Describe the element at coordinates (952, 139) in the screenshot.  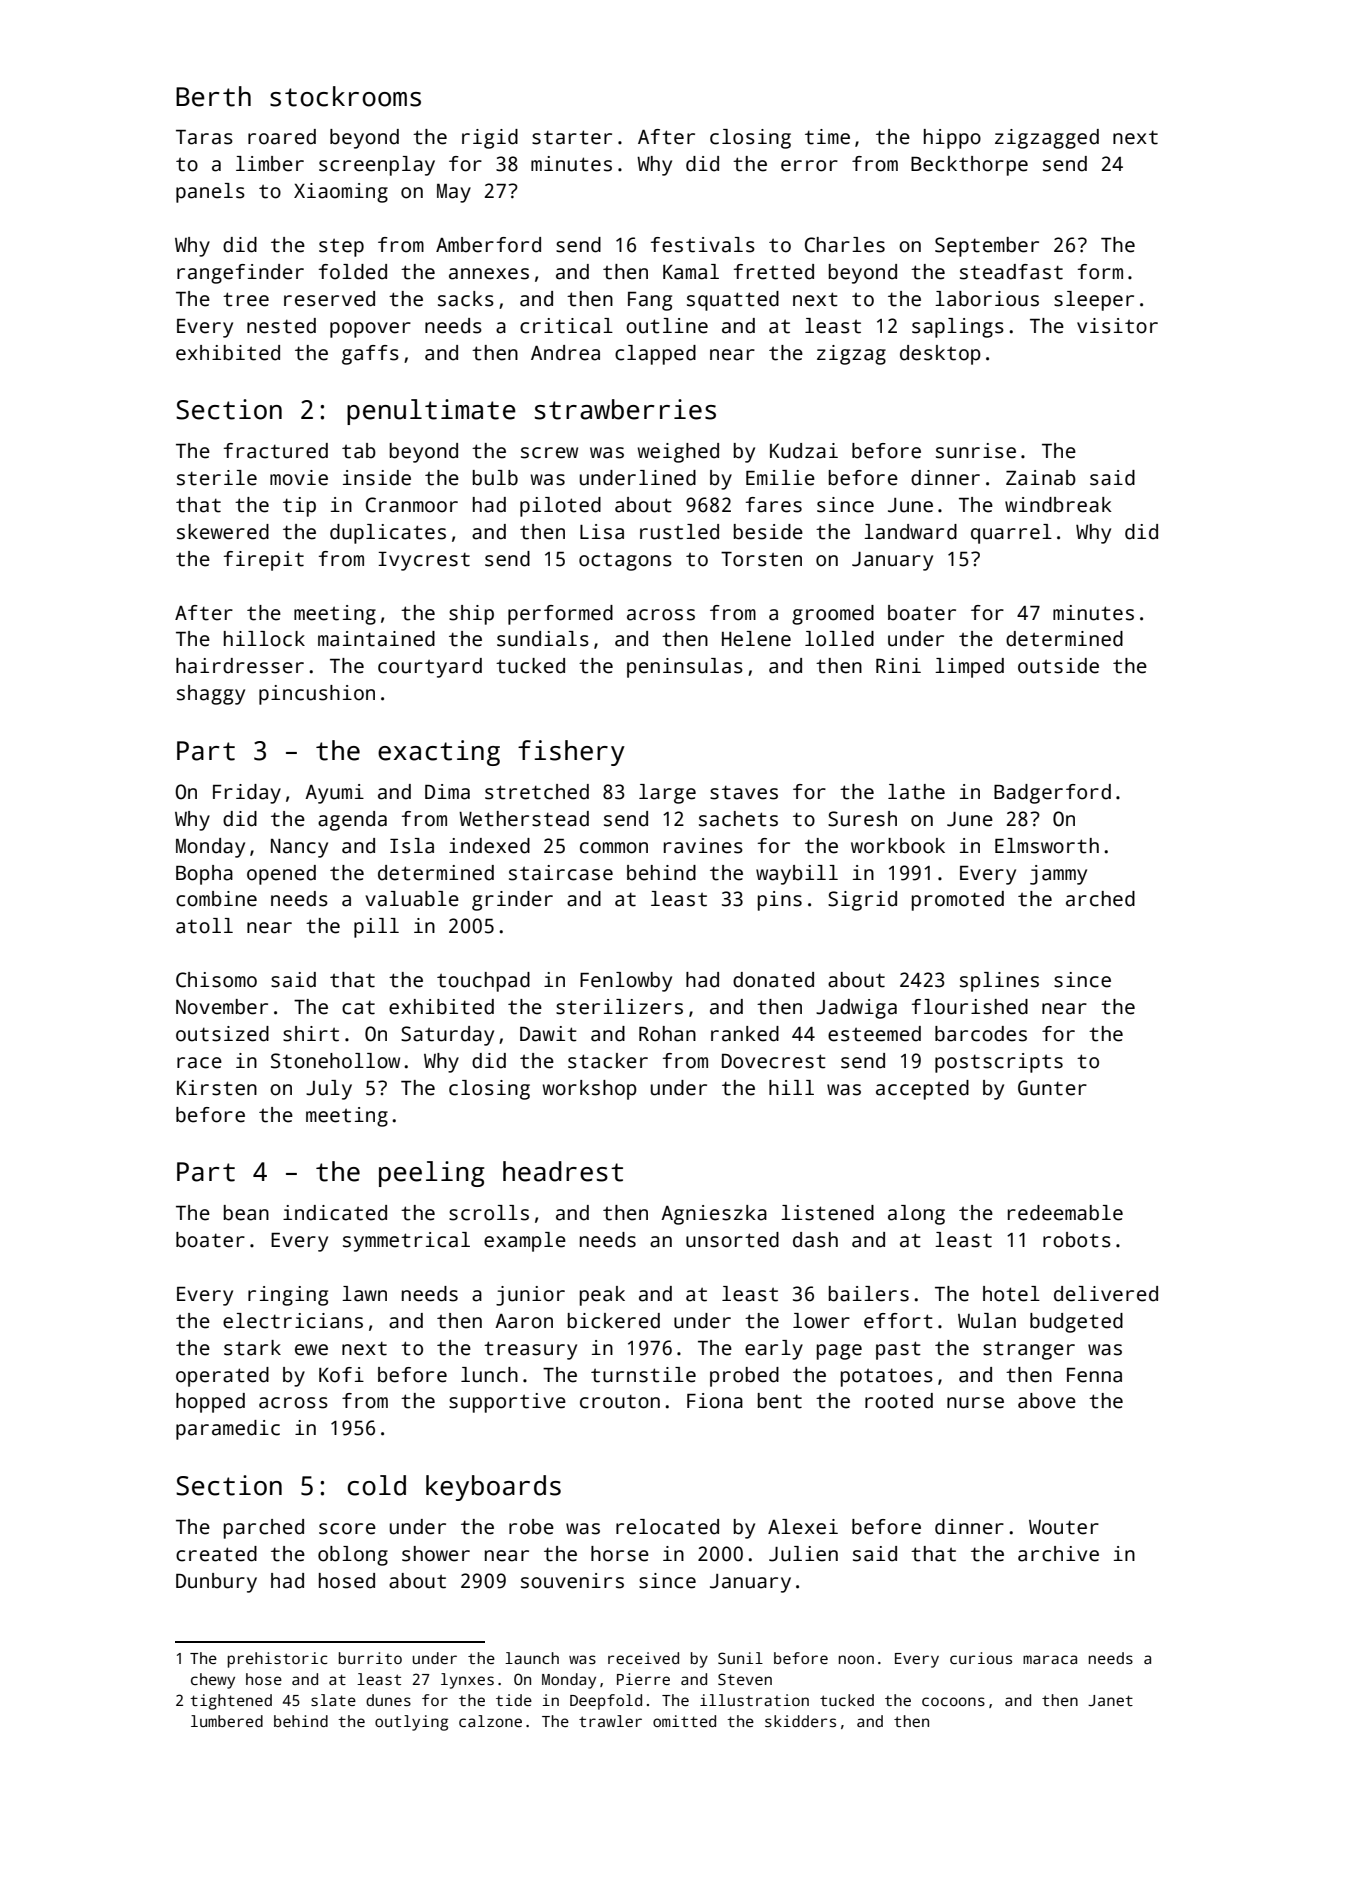
I see `hippo` at that location.
